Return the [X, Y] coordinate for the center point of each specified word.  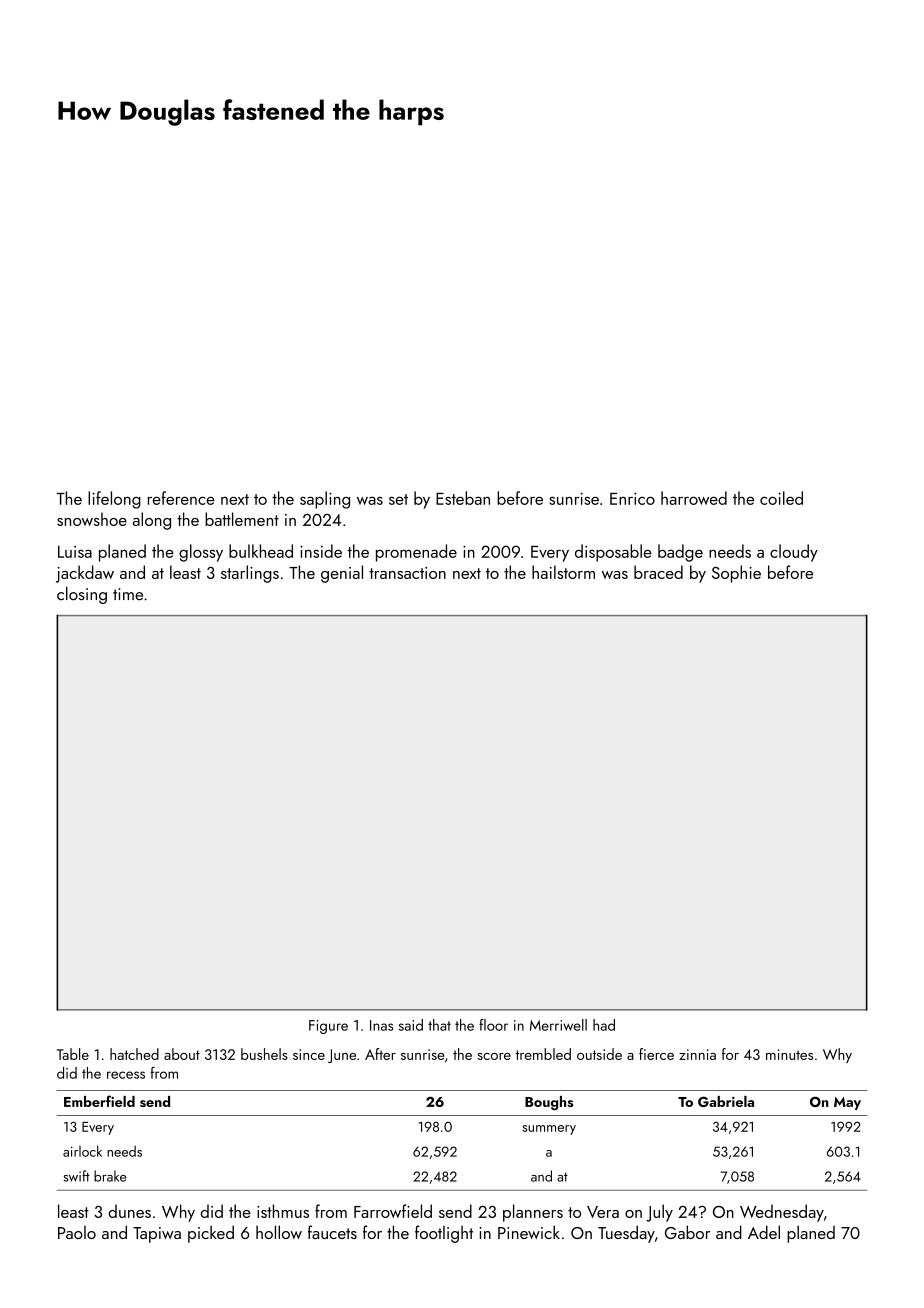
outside [599, 1054]
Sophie [736, 574]
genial [342, 574]
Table [73, 1054]
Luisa [75, 552]
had [604, 1025]
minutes [789, 1054]
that [439, 1025]
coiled [781, 498]
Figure [328, 1027]
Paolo [77, 1232]
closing [82, 595]
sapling [325, 500]
